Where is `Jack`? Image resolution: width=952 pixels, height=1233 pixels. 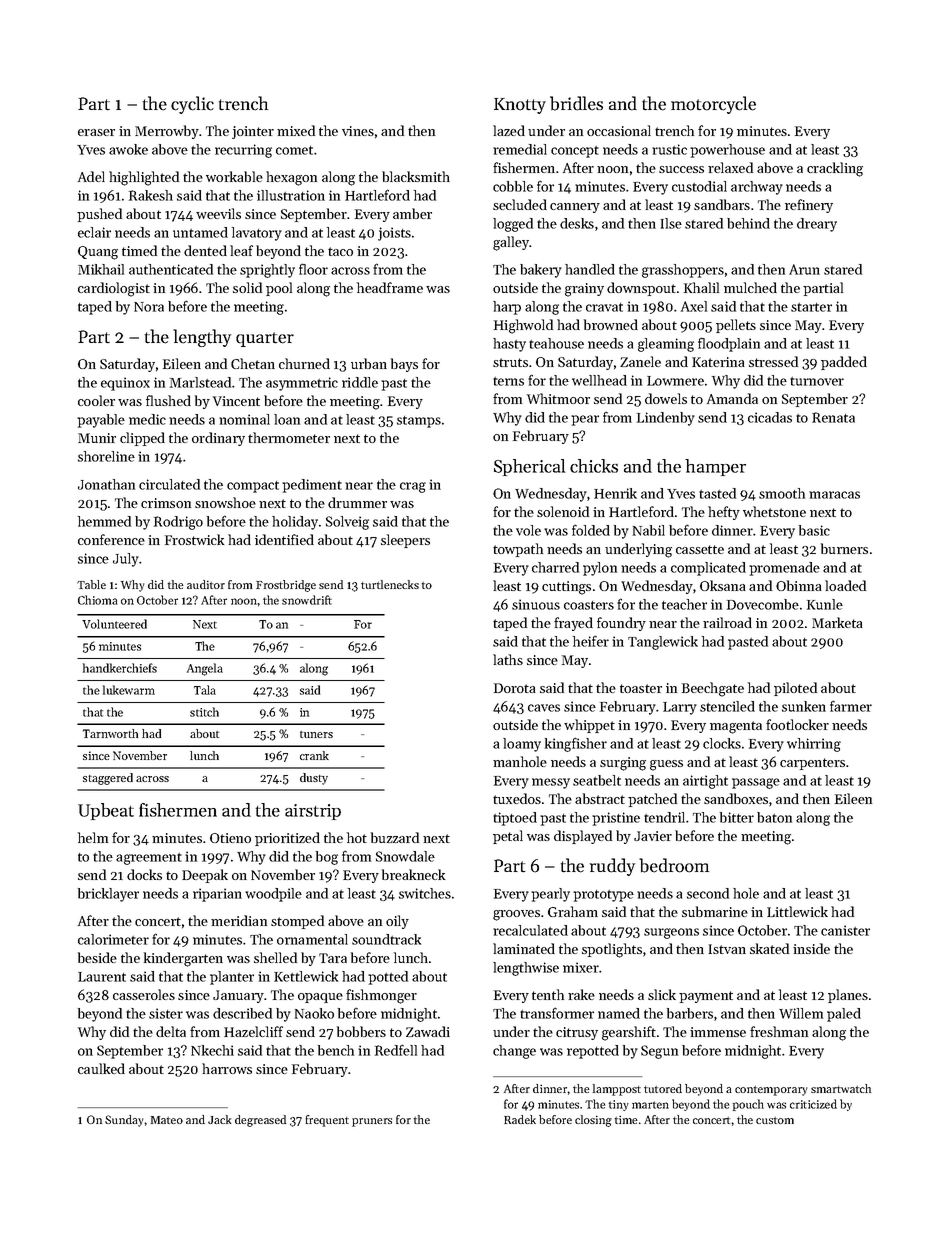
Jack is located at coordinates (219, 1119).
